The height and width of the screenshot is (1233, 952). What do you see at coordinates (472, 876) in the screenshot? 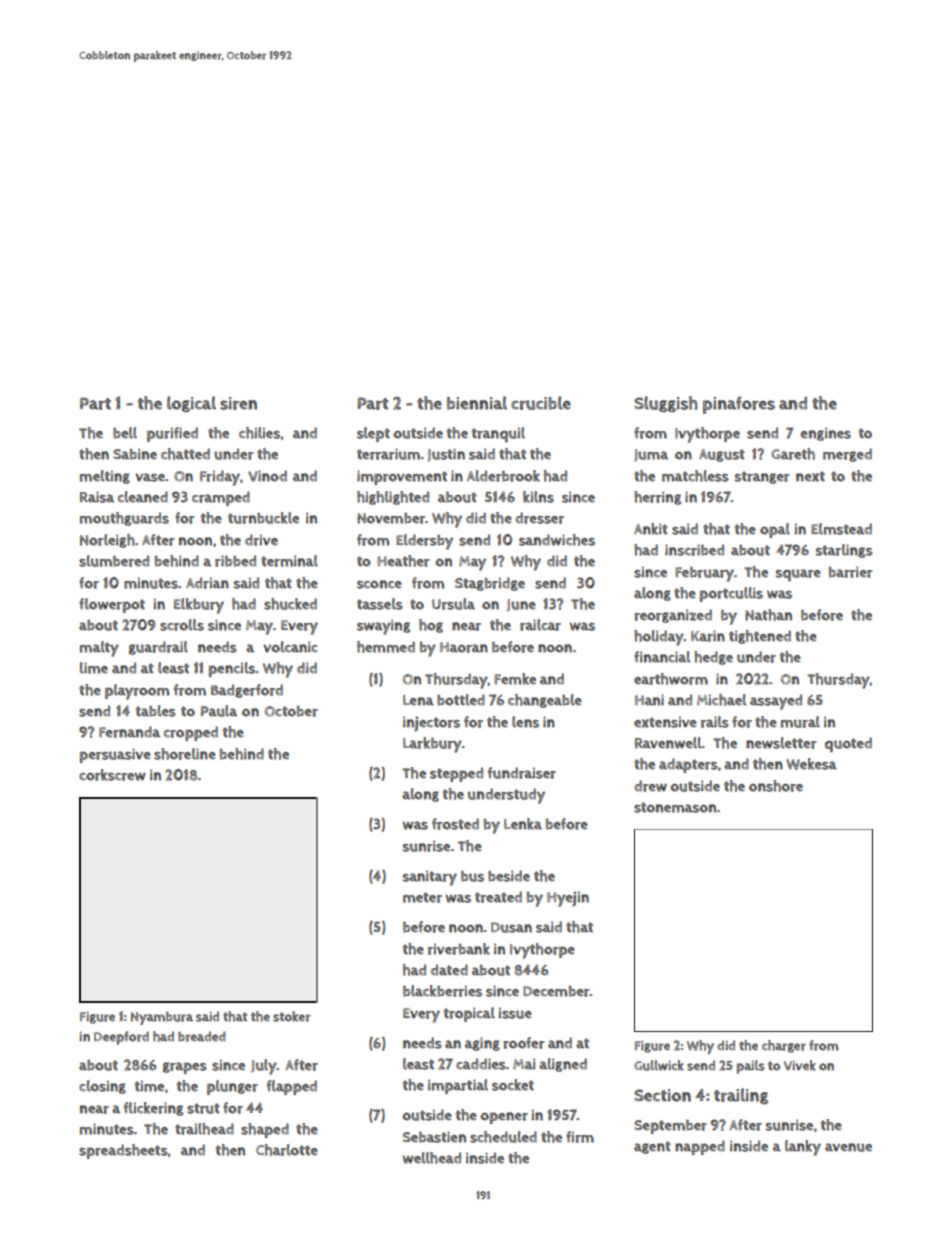
I see `bus` at bounding box center [472, 876].
